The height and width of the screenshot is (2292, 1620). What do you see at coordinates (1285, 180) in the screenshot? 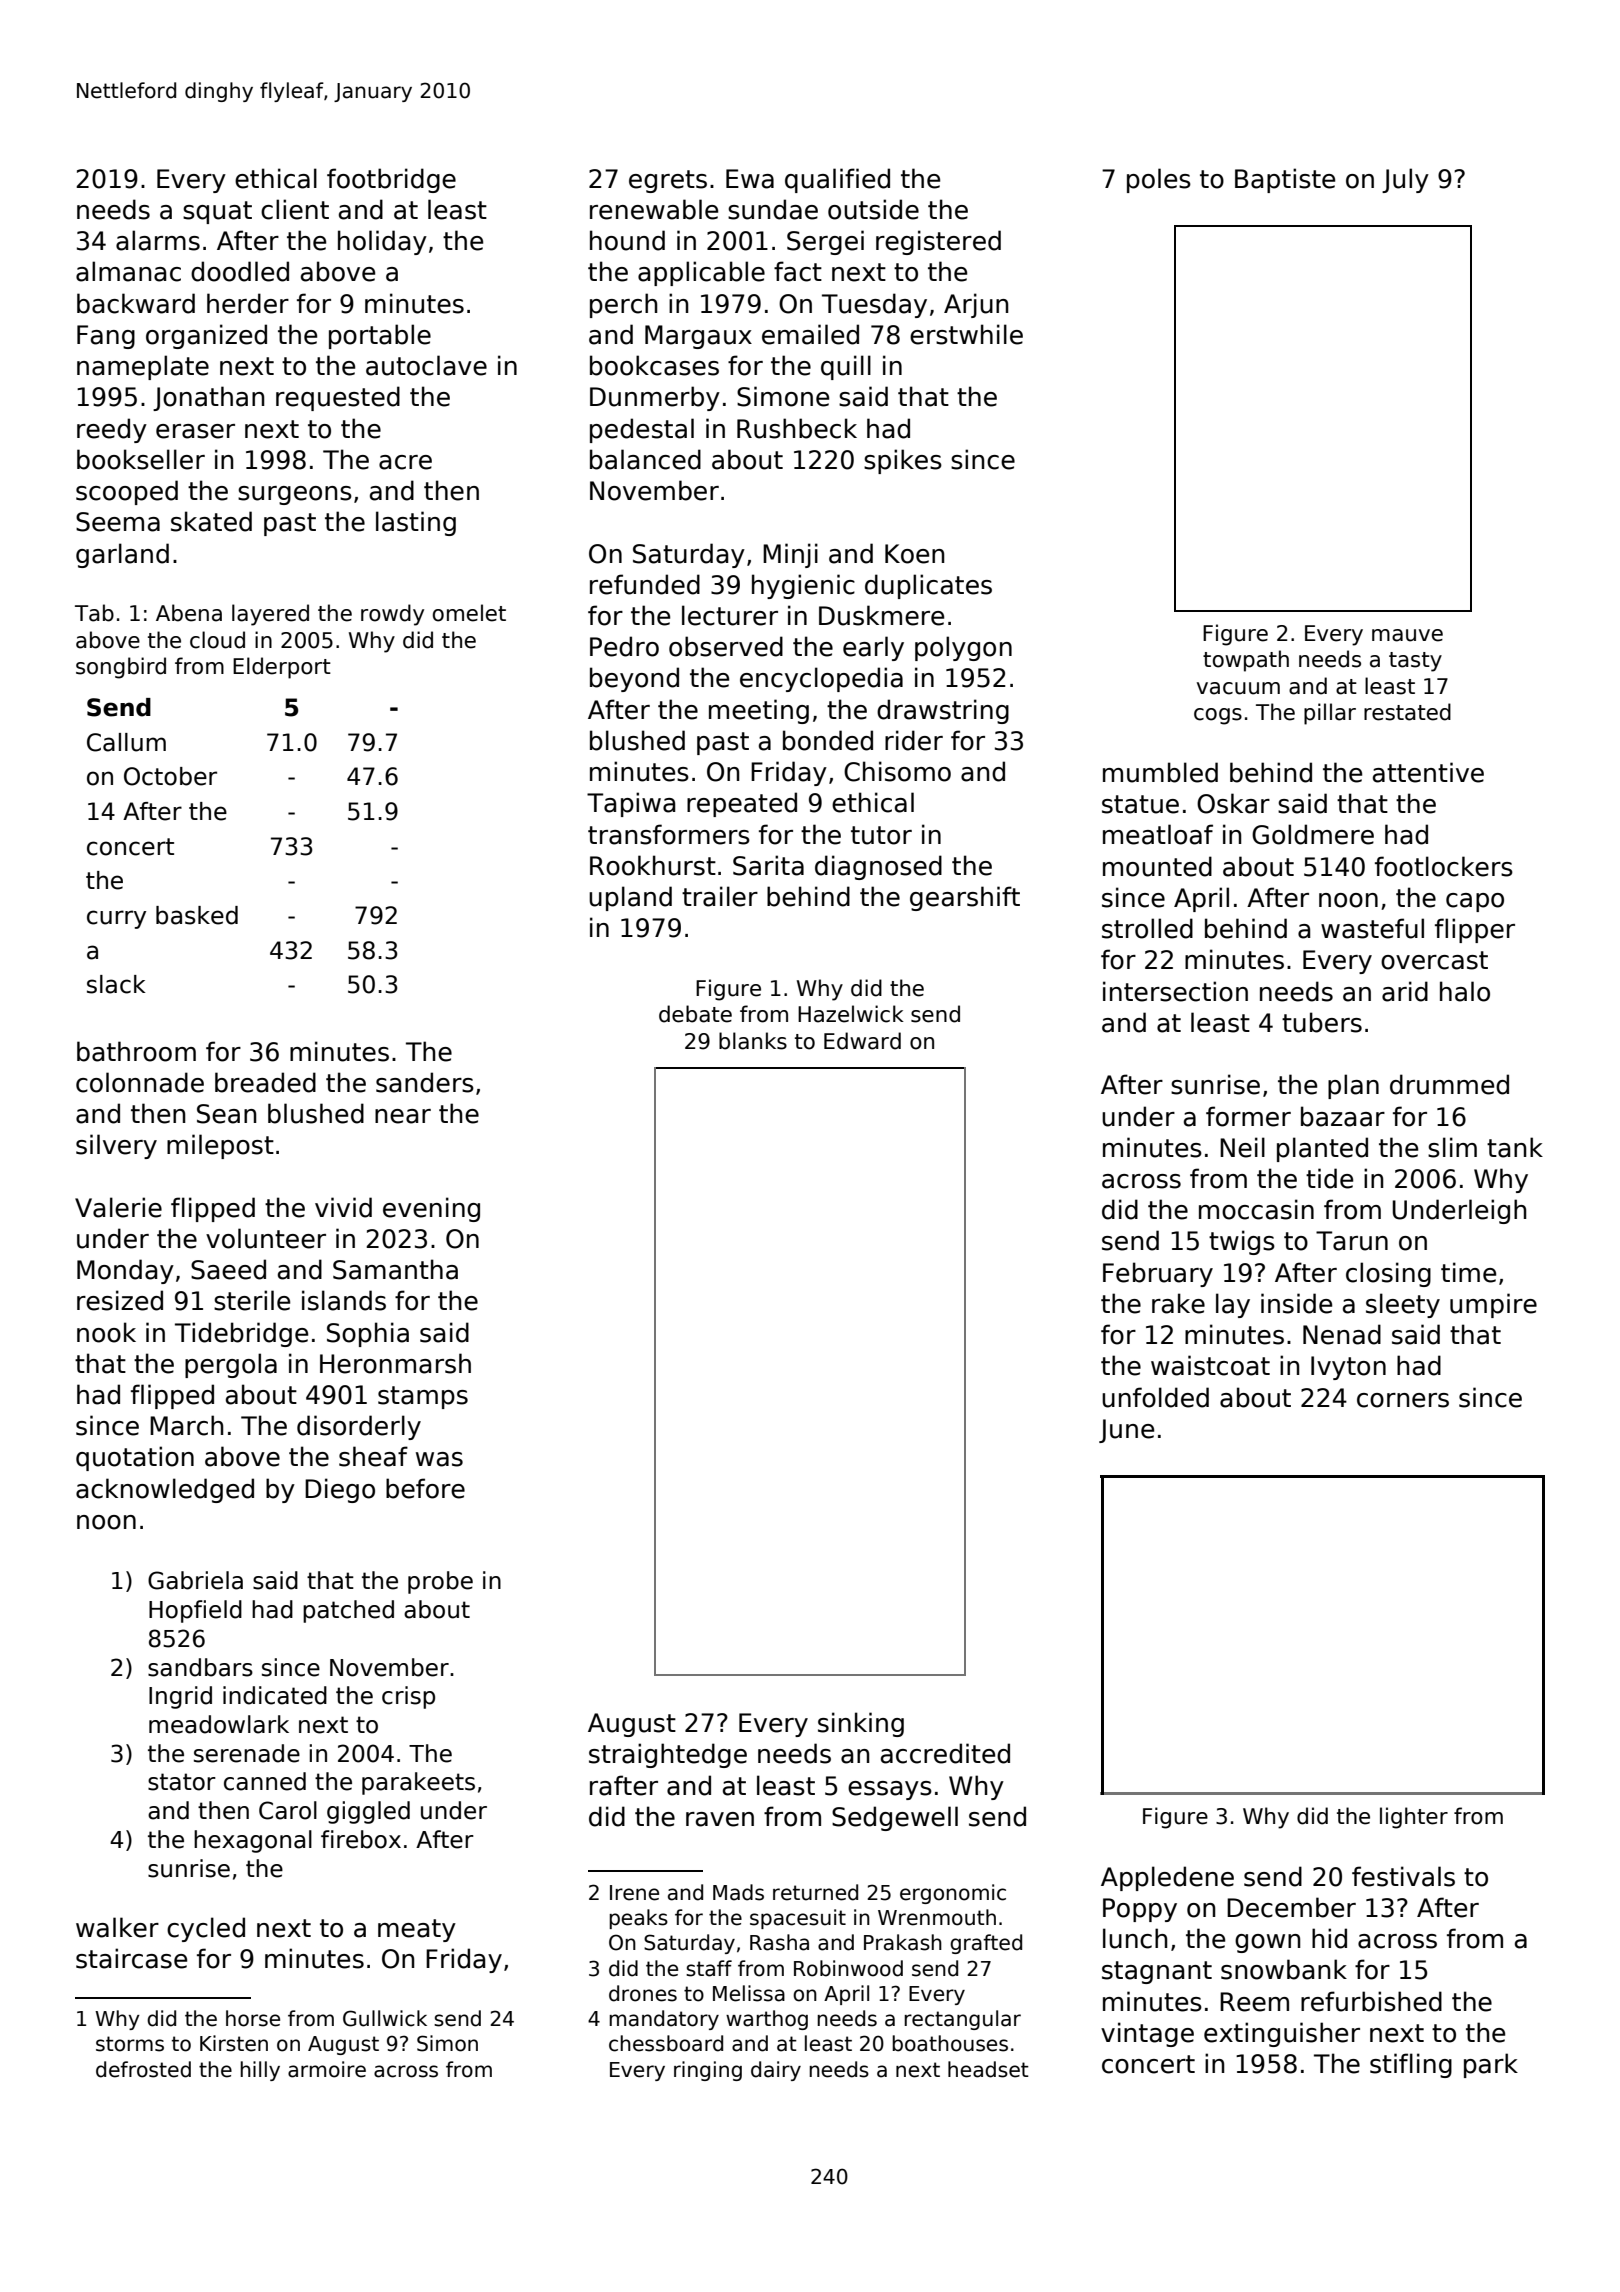
I see `Baptiste` at bounding box center [1285, 180].
